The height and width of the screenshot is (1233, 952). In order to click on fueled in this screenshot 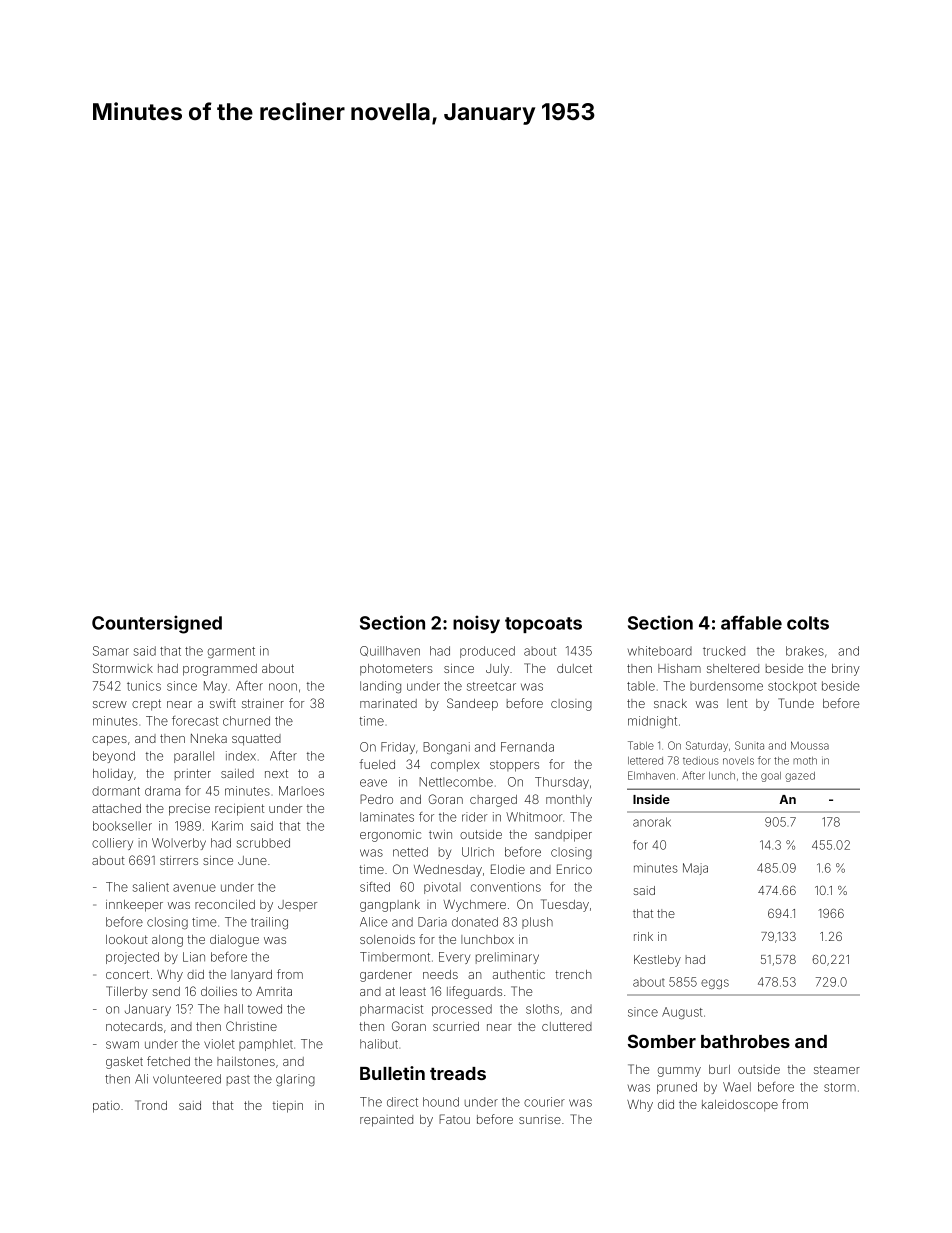, I will do `click(377, 764)`.
